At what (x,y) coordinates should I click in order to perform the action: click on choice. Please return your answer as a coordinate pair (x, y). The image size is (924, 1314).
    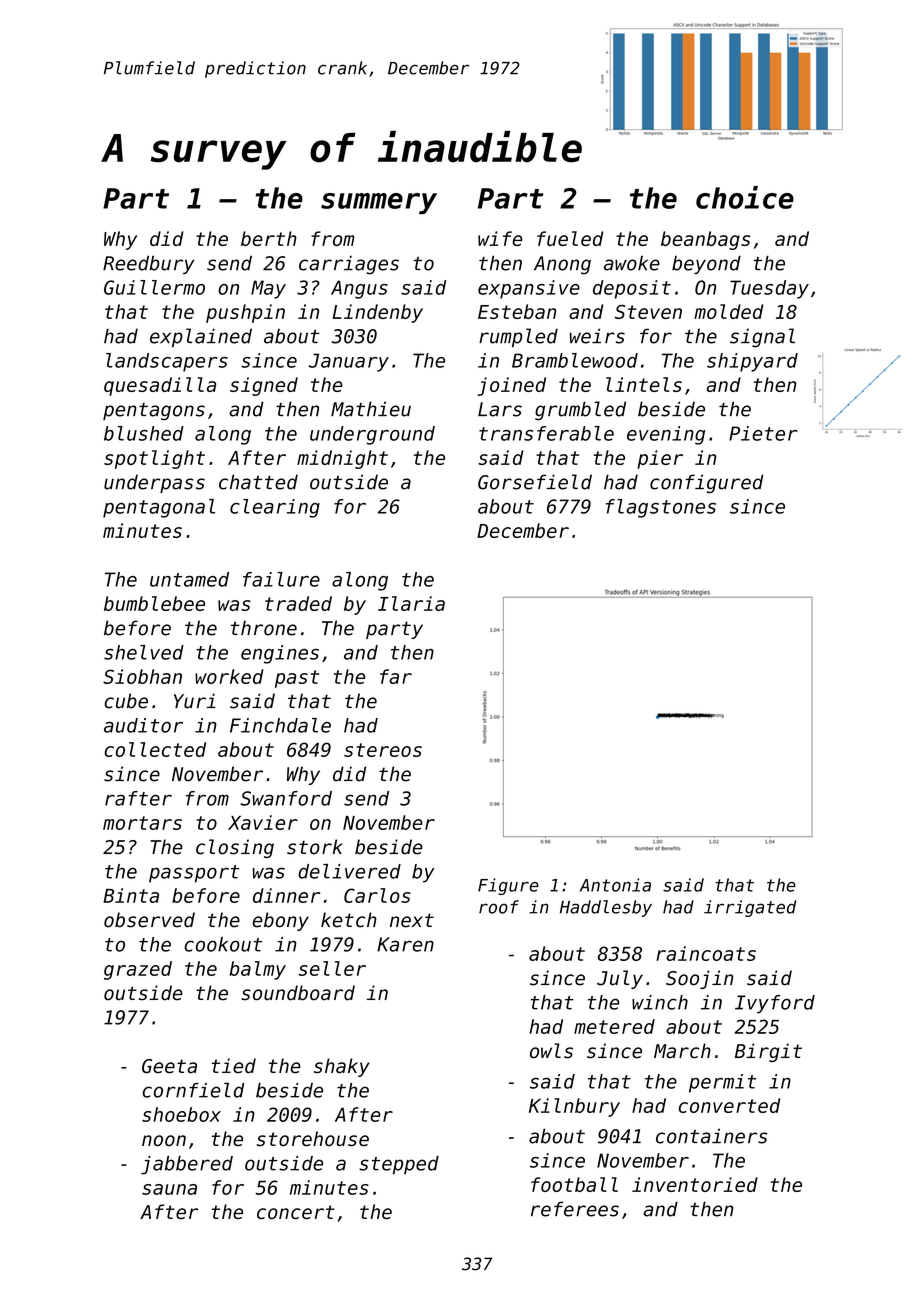
    Looking at the image, I should click on (745, 197).
